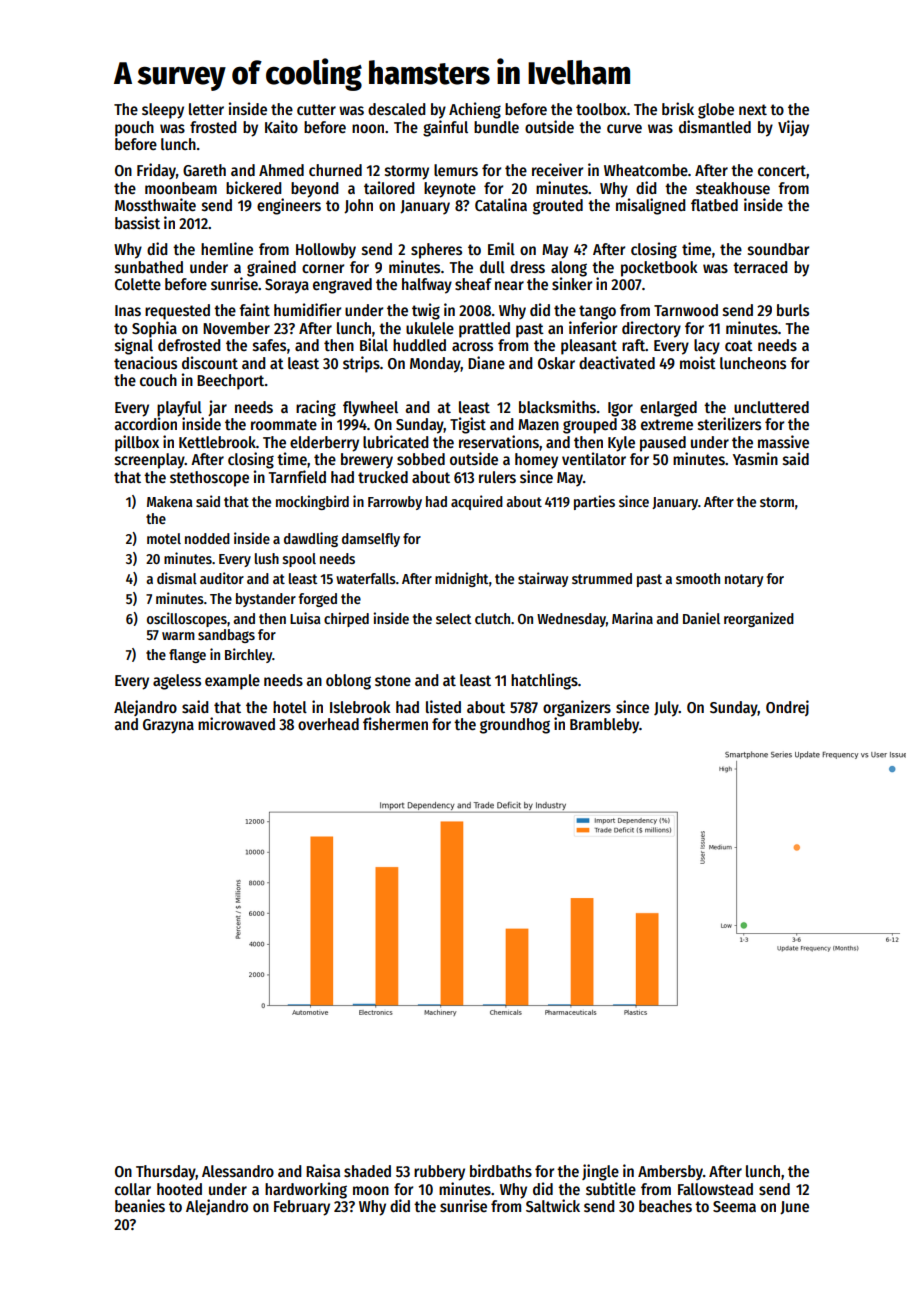 This document has width=924, height=1314. What do you see at coordinates (475, 110) in the document?
I see `Achieng` at bounding box center [475, 110].
